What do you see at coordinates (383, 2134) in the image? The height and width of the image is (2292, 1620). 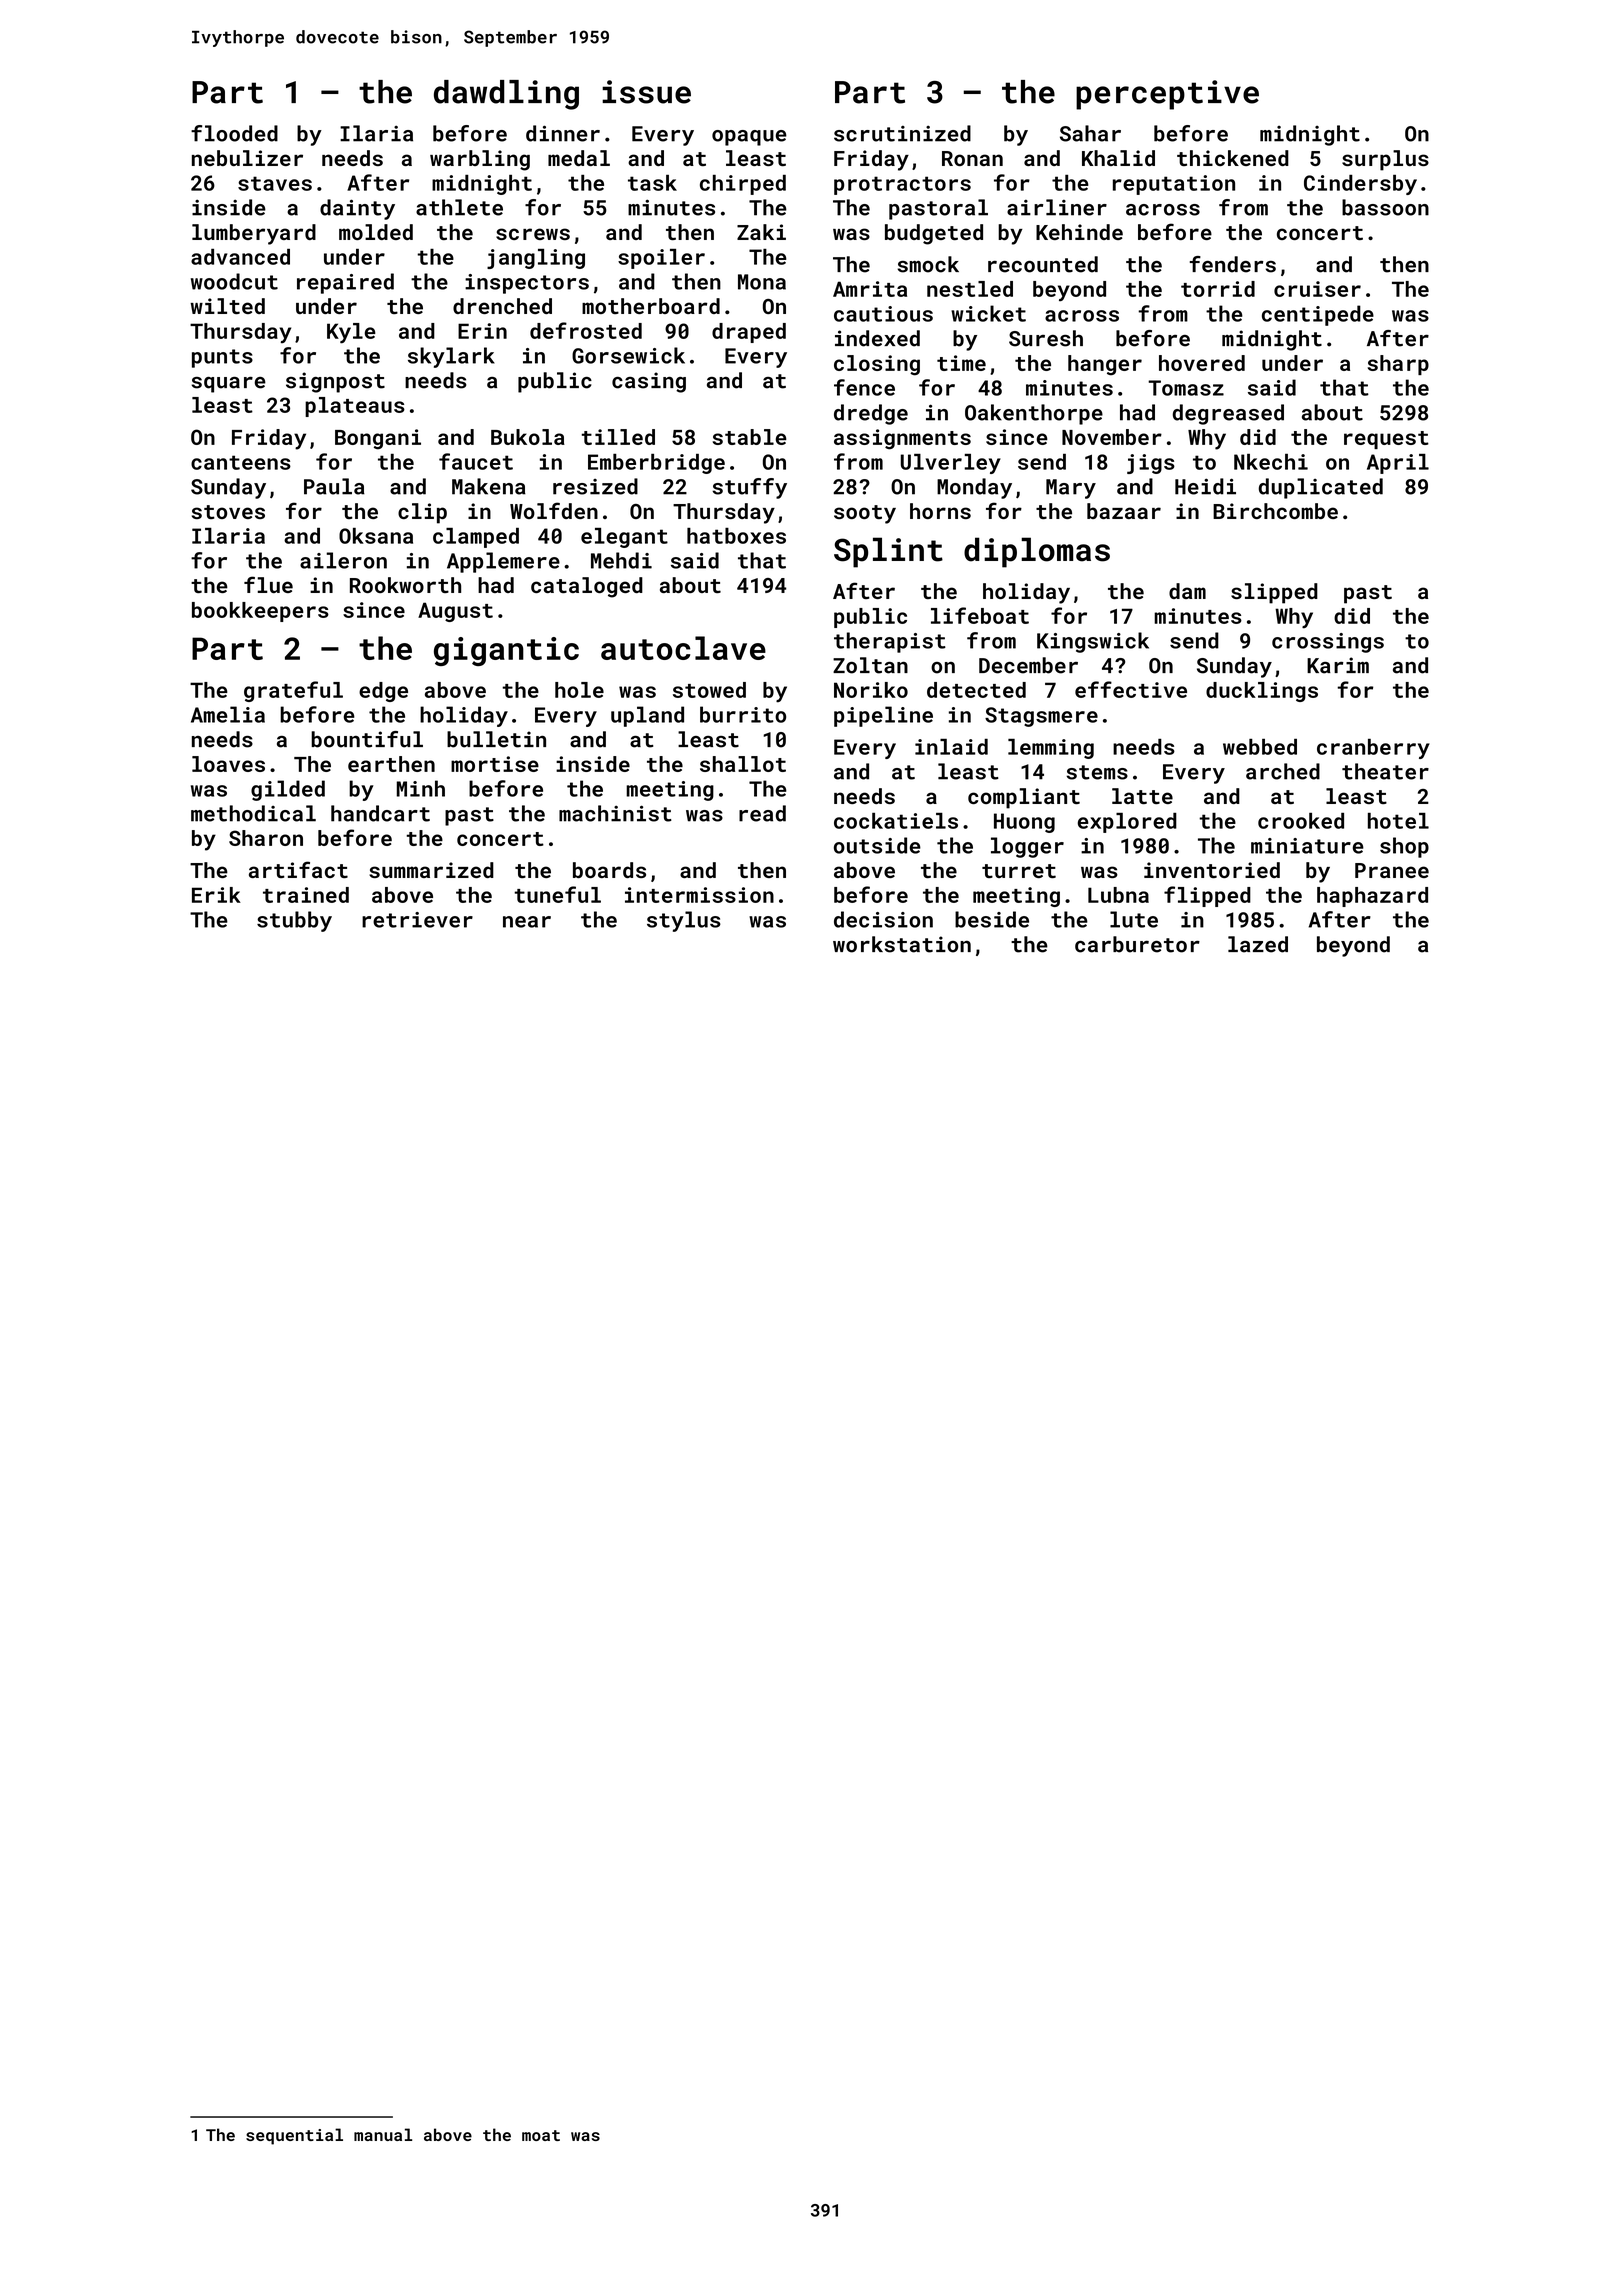 I see `manual` at bounding box center [383, 2134].
